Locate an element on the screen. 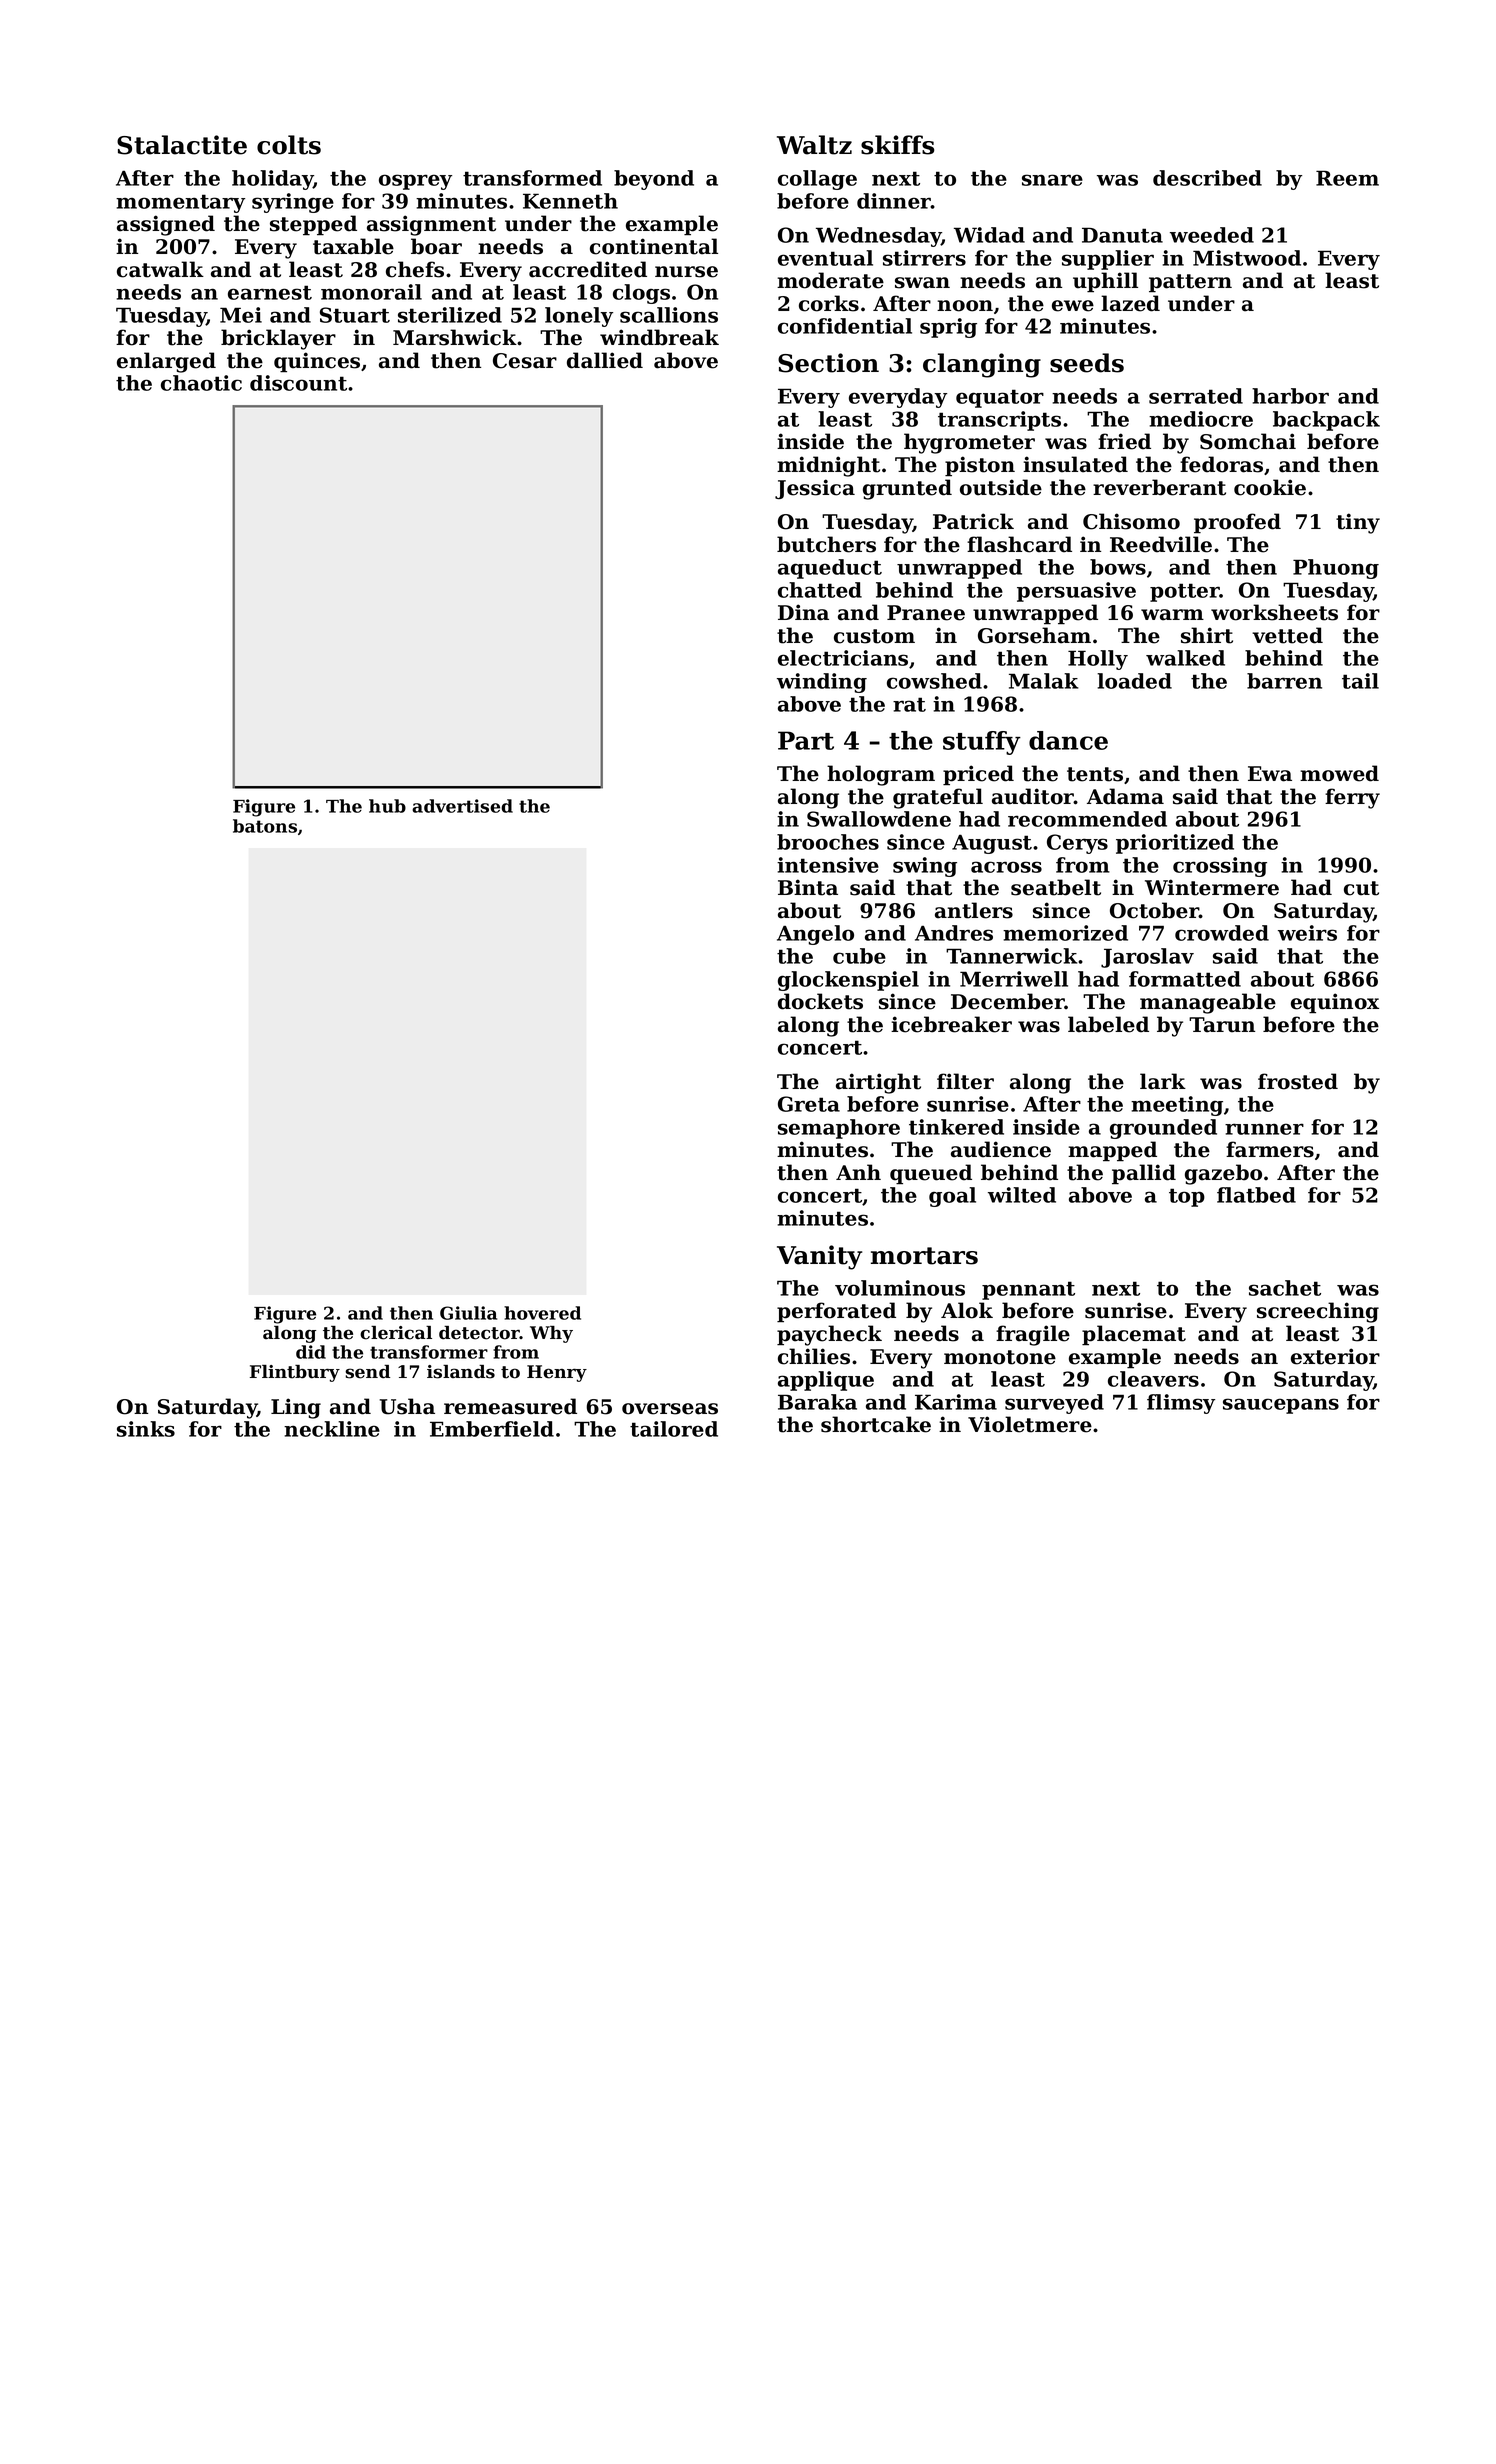  brooches is located at coordinates (828, 842).
